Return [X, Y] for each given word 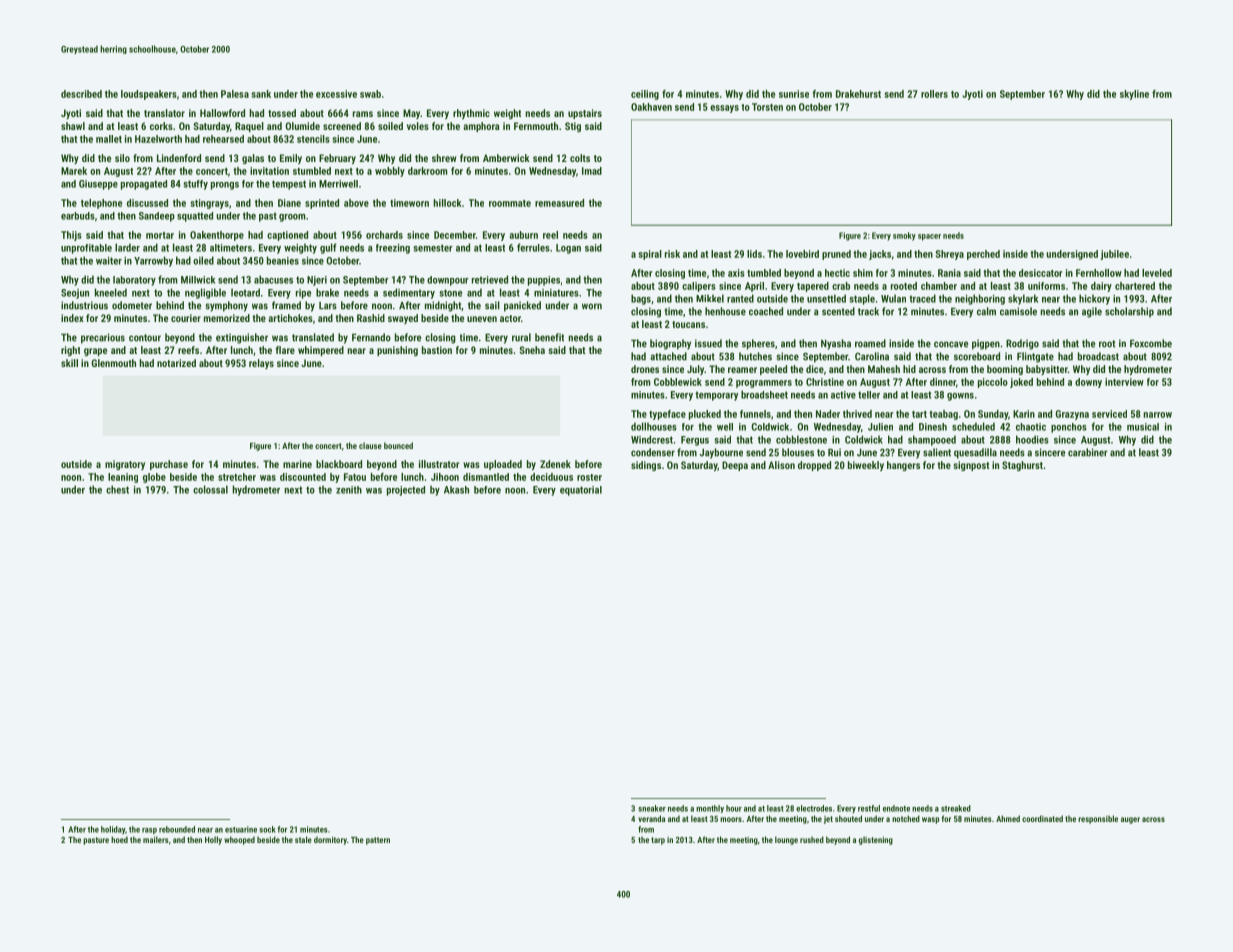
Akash [456, 490]
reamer [742, 370]
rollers [934, 94]
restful [869, 808]
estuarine [241, 829]
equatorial [581, 491]
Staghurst [1022, 466]
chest [117, 489]
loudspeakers [149, 95]
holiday [113, 830]
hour [734, 808]
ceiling [645, 95]
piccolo [993, 383]
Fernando [371, 337]
